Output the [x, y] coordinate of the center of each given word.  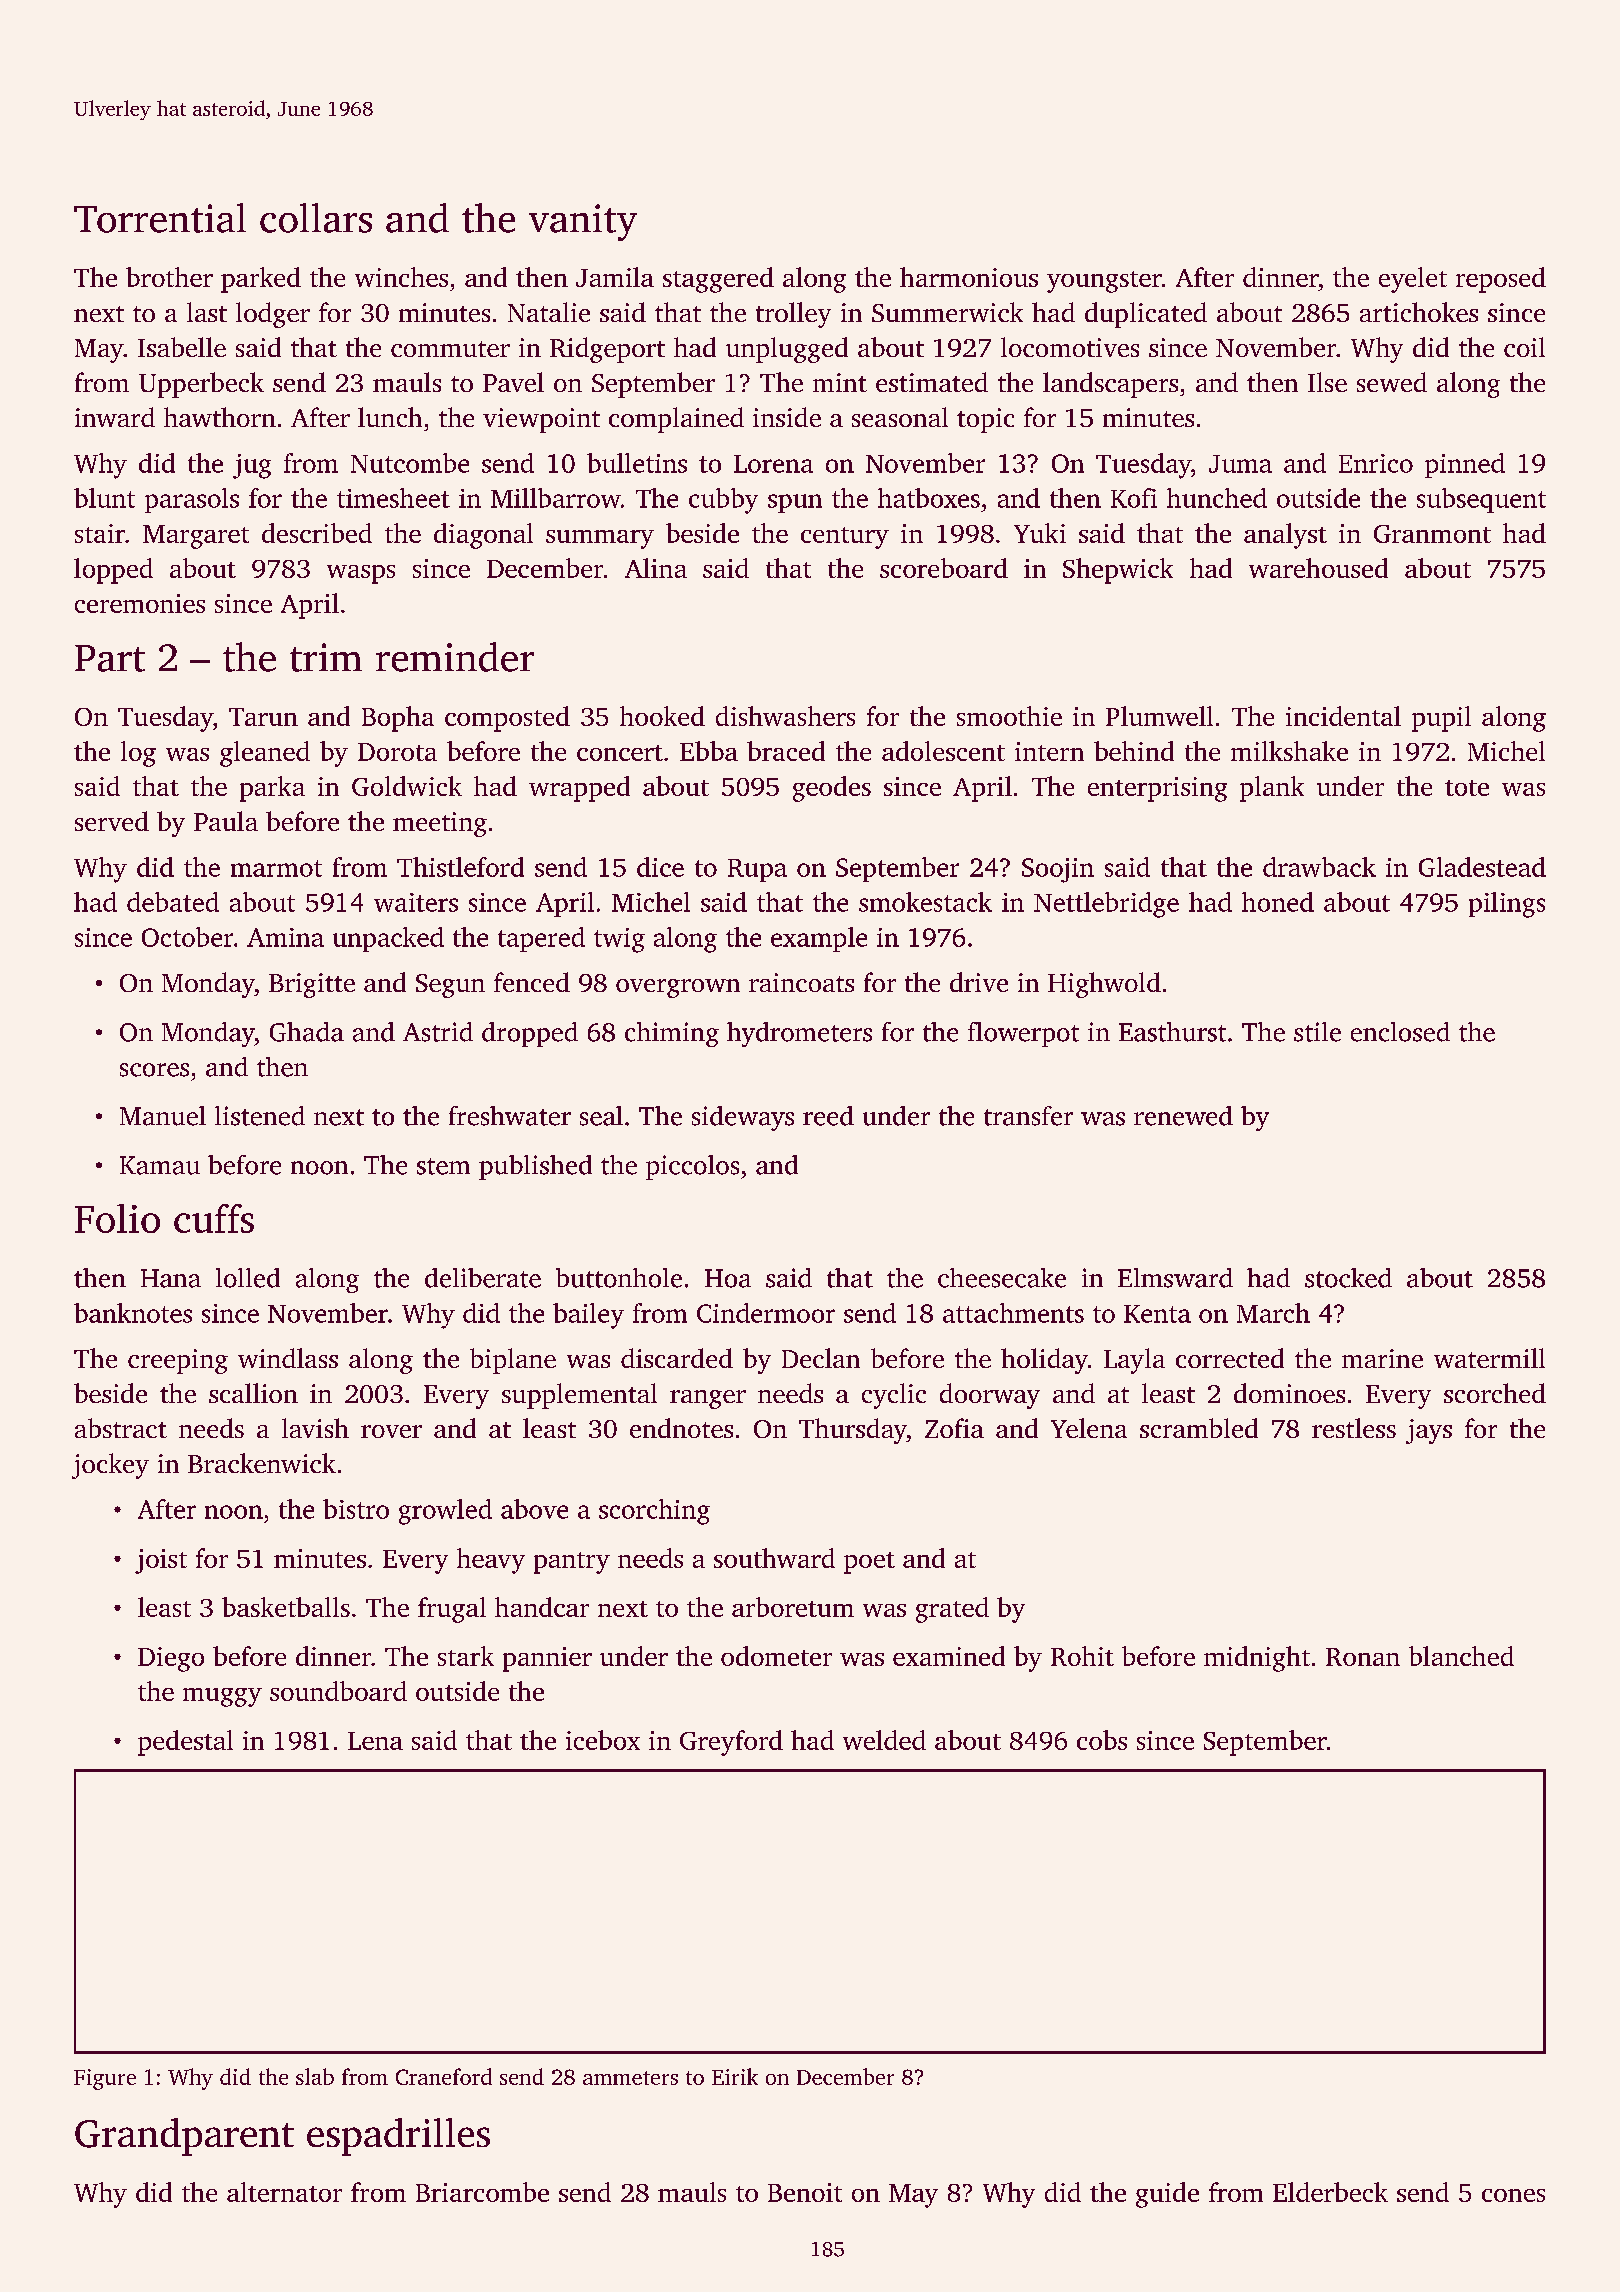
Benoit [805, 2192]
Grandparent [184, 2137]
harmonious [969, 277]
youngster [1104, 282]
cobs [1102, 1740]
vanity [583, 222]
